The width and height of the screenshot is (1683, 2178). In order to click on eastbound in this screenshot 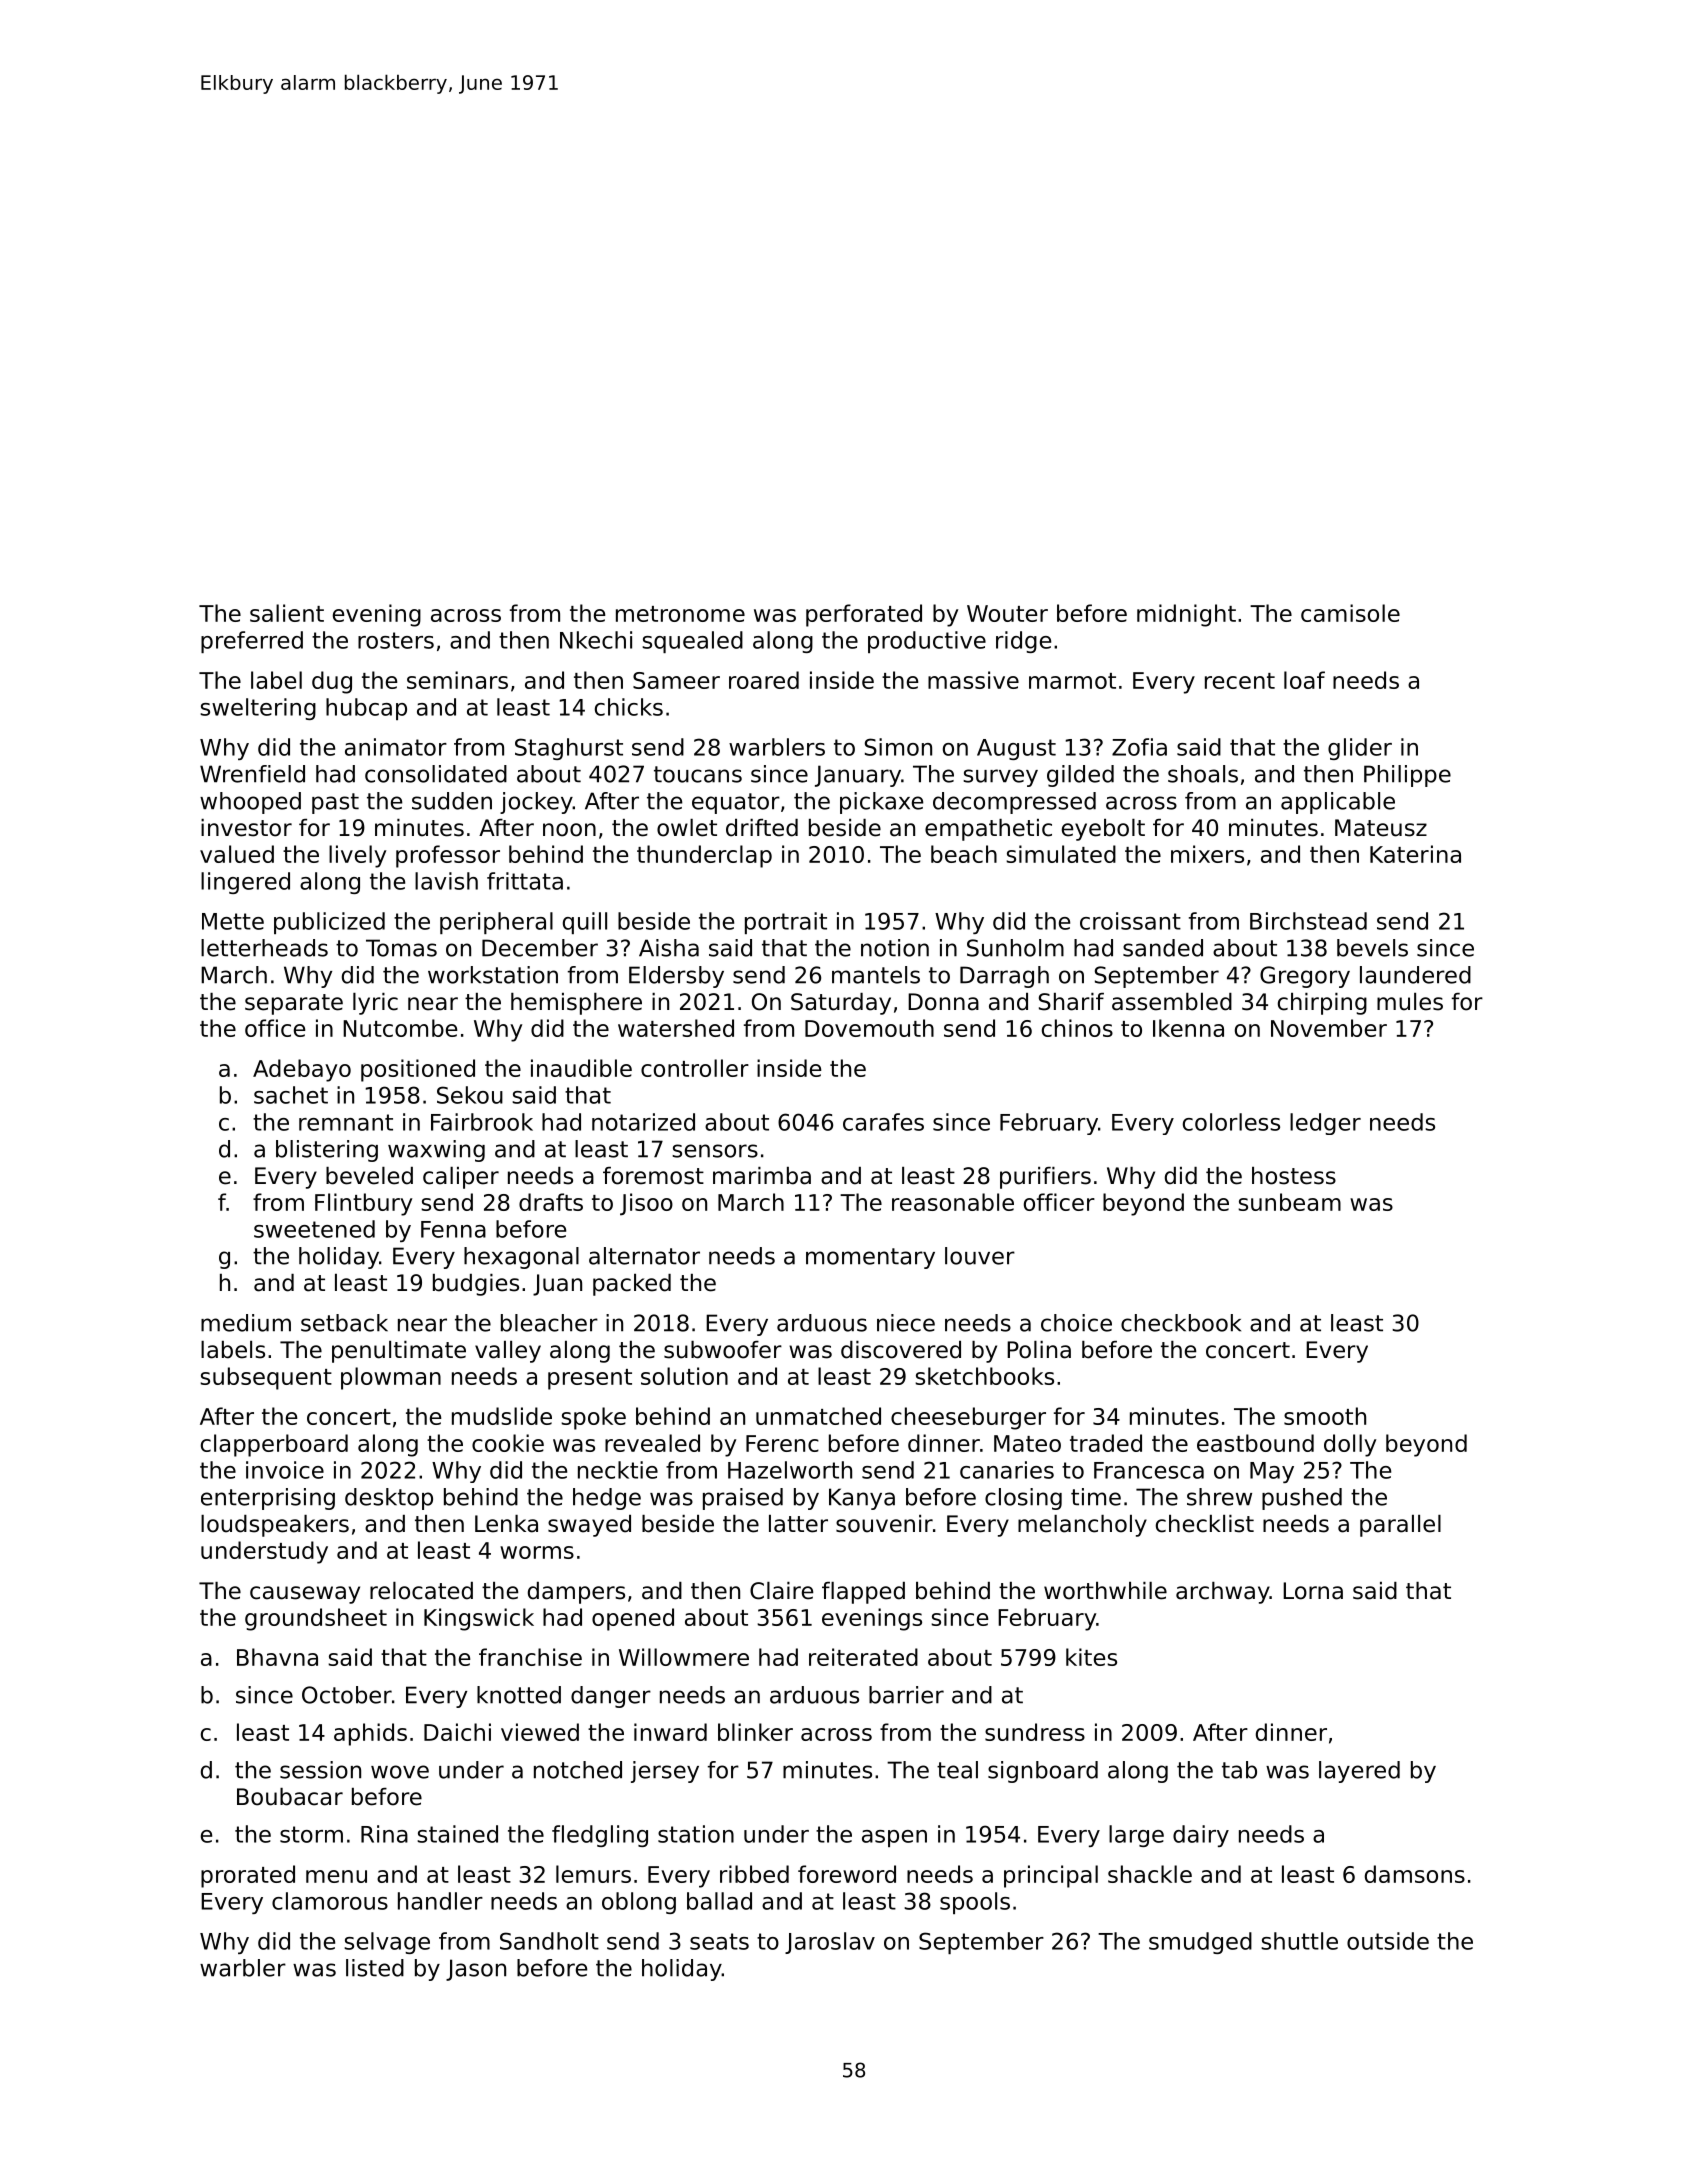, I will do `click(1255, 1443)`.
